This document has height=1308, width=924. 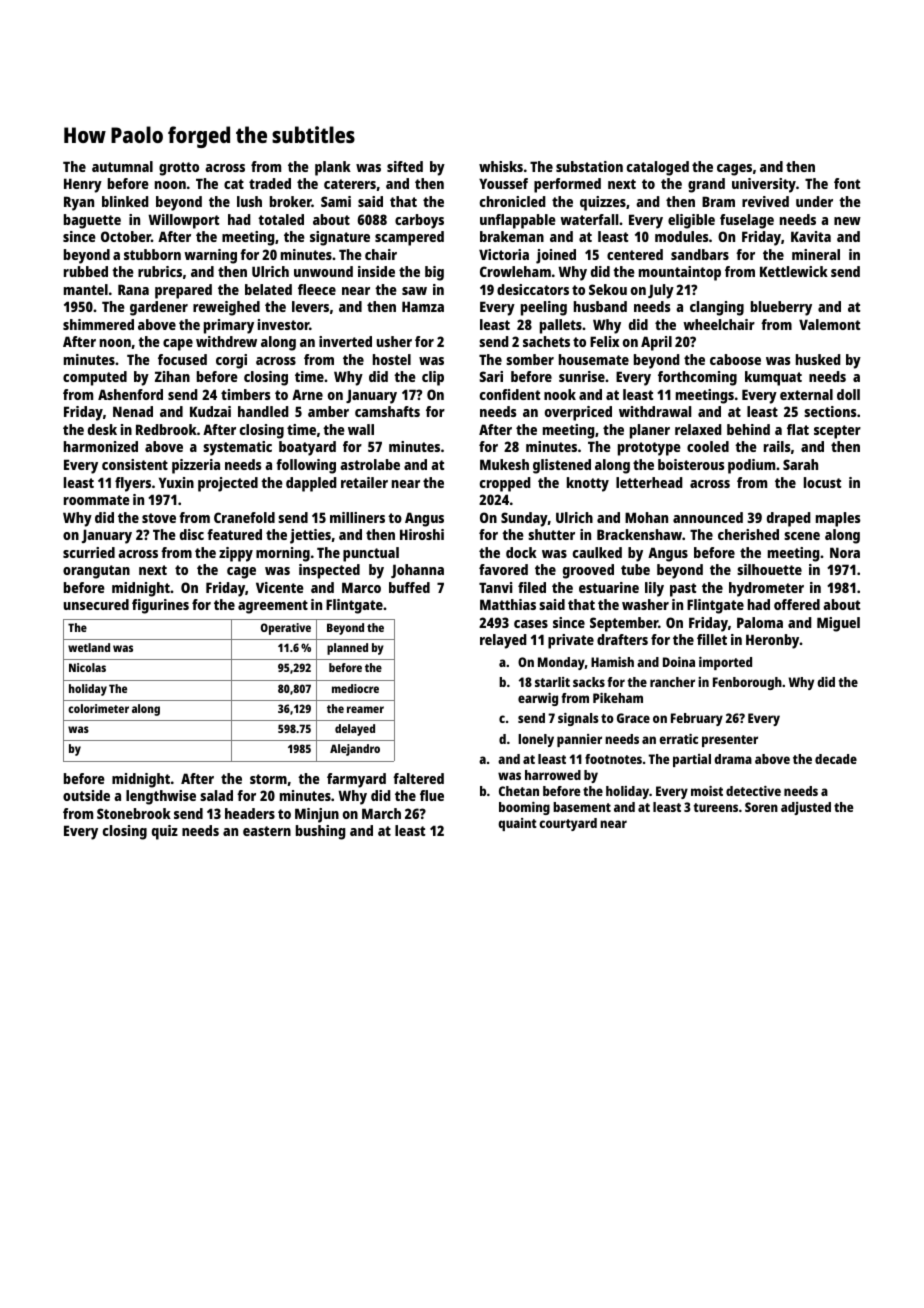 What do you see at coordinates (270, 183) in the document?
I see `traded` at bounding box center [270, 183].
